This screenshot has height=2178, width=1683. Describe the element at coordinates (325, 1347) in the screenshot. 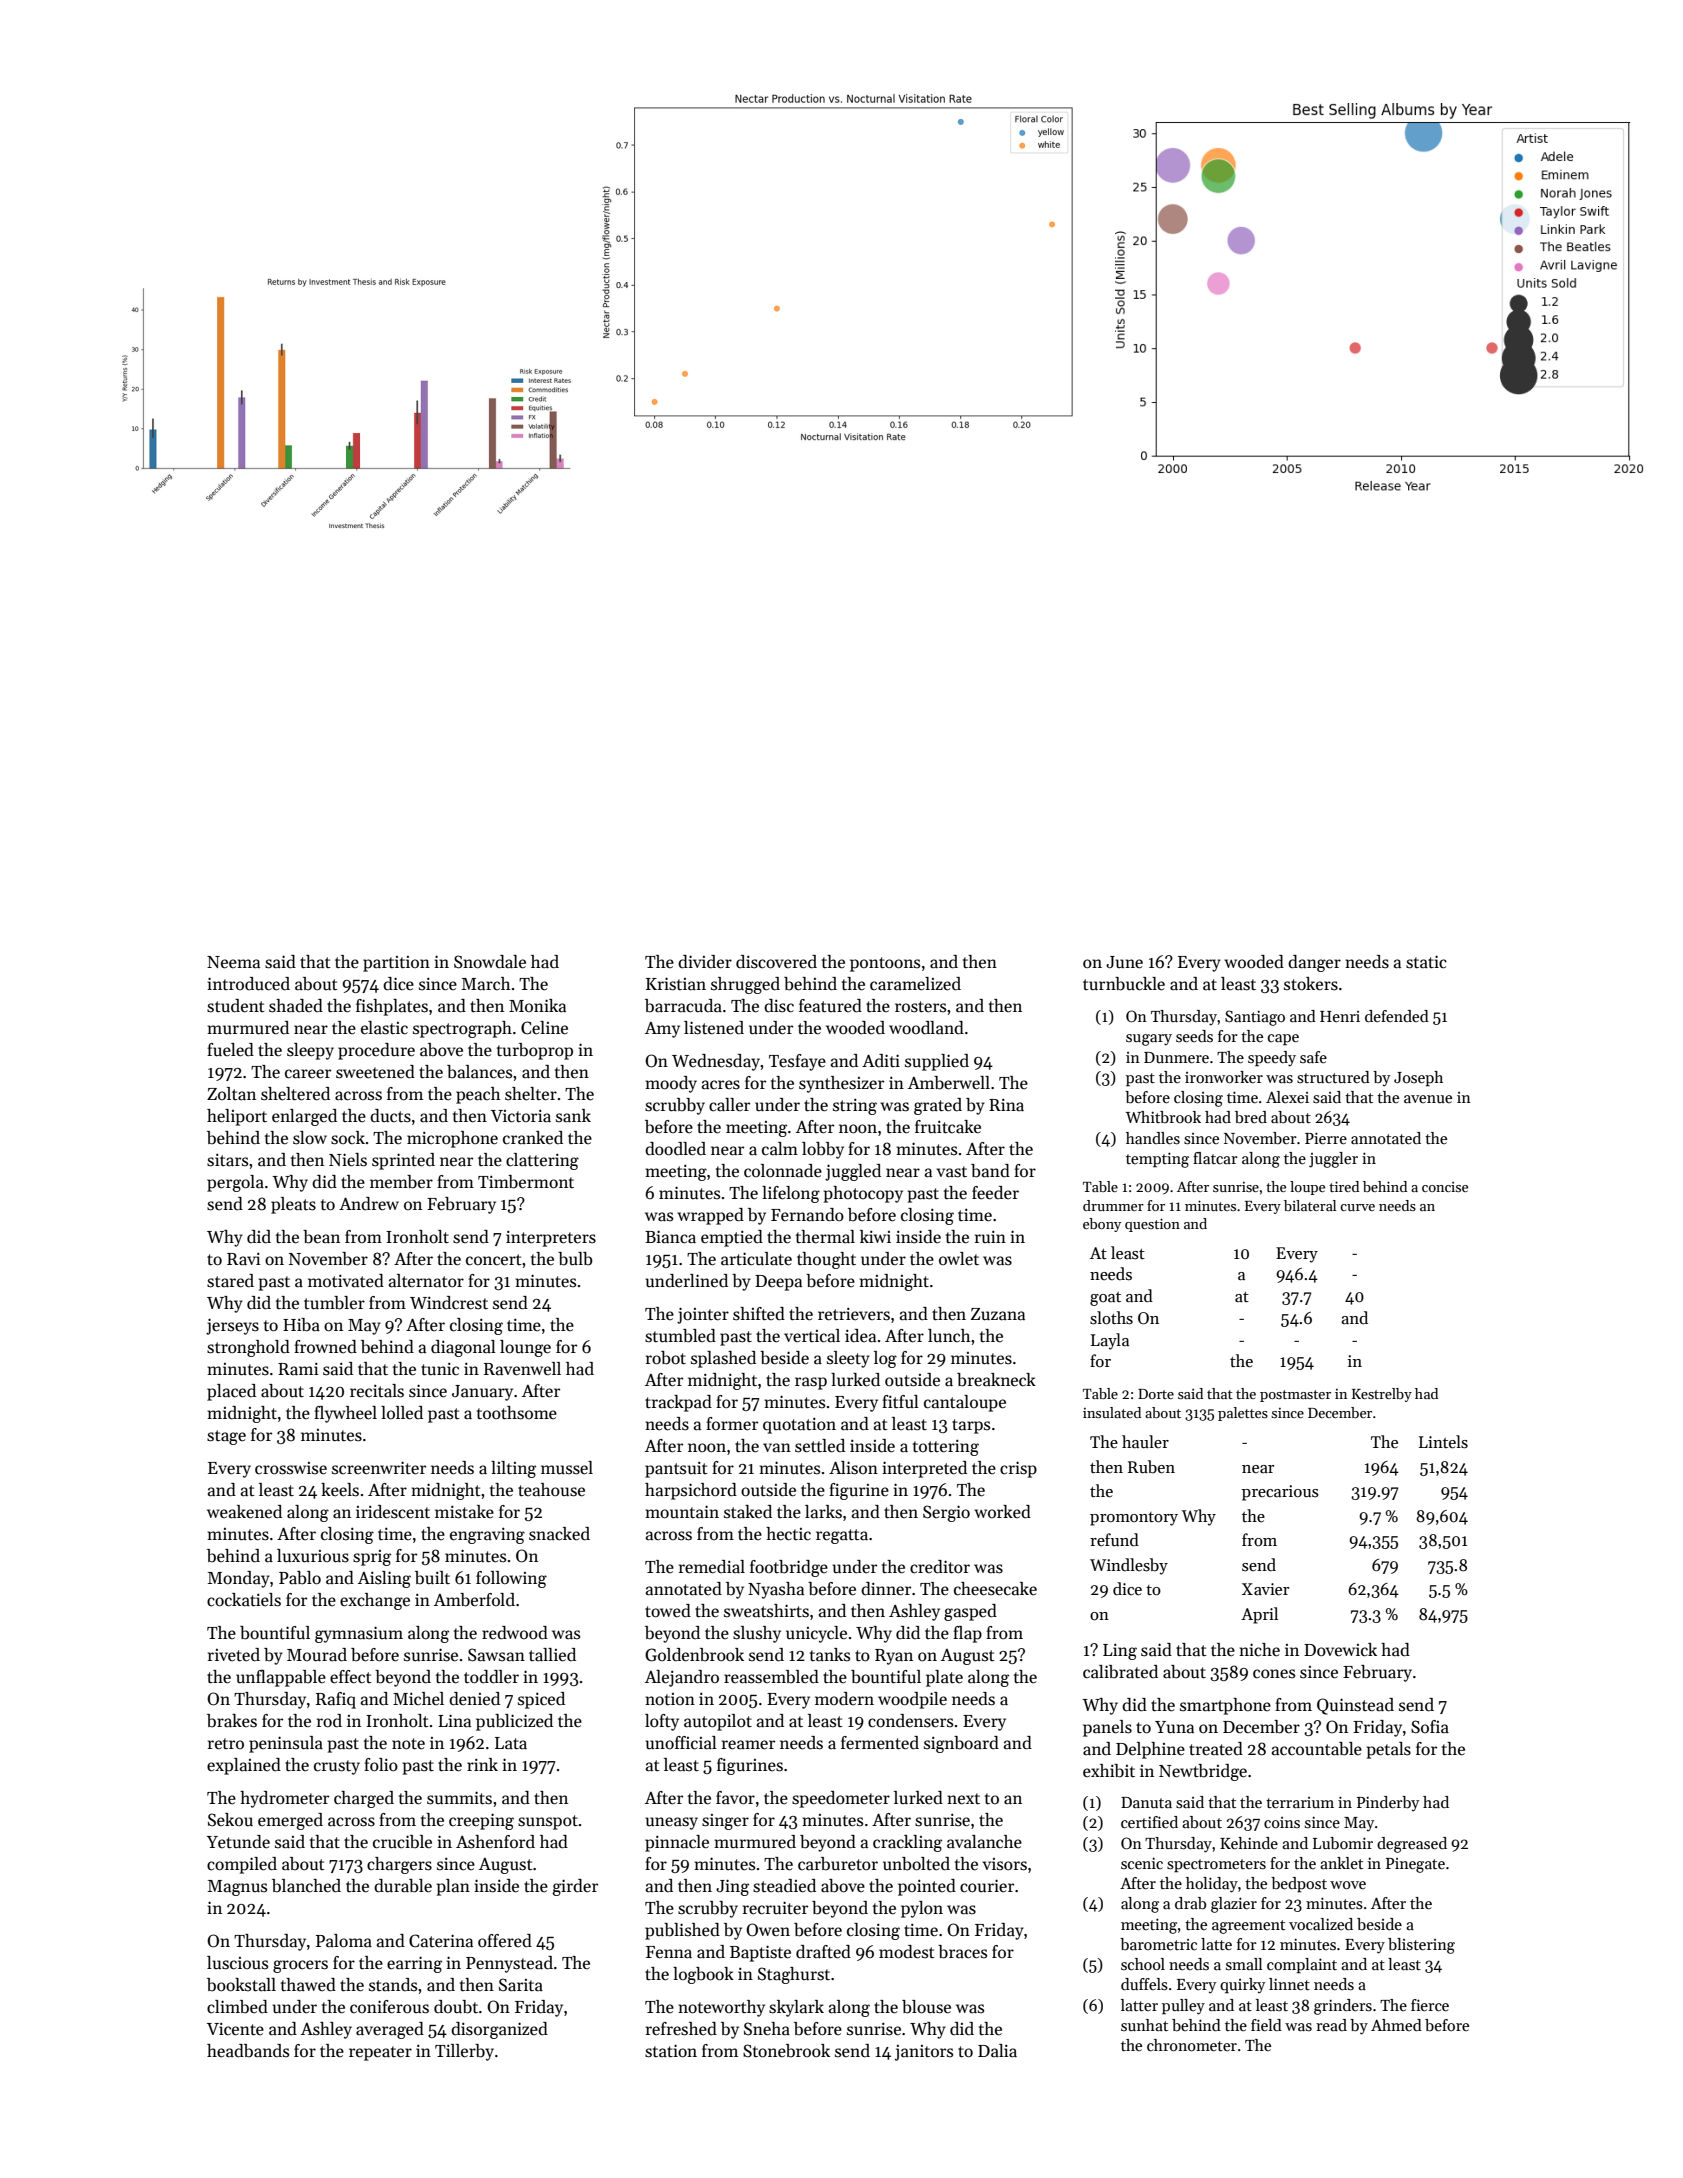

I see `frowned` at that location.
